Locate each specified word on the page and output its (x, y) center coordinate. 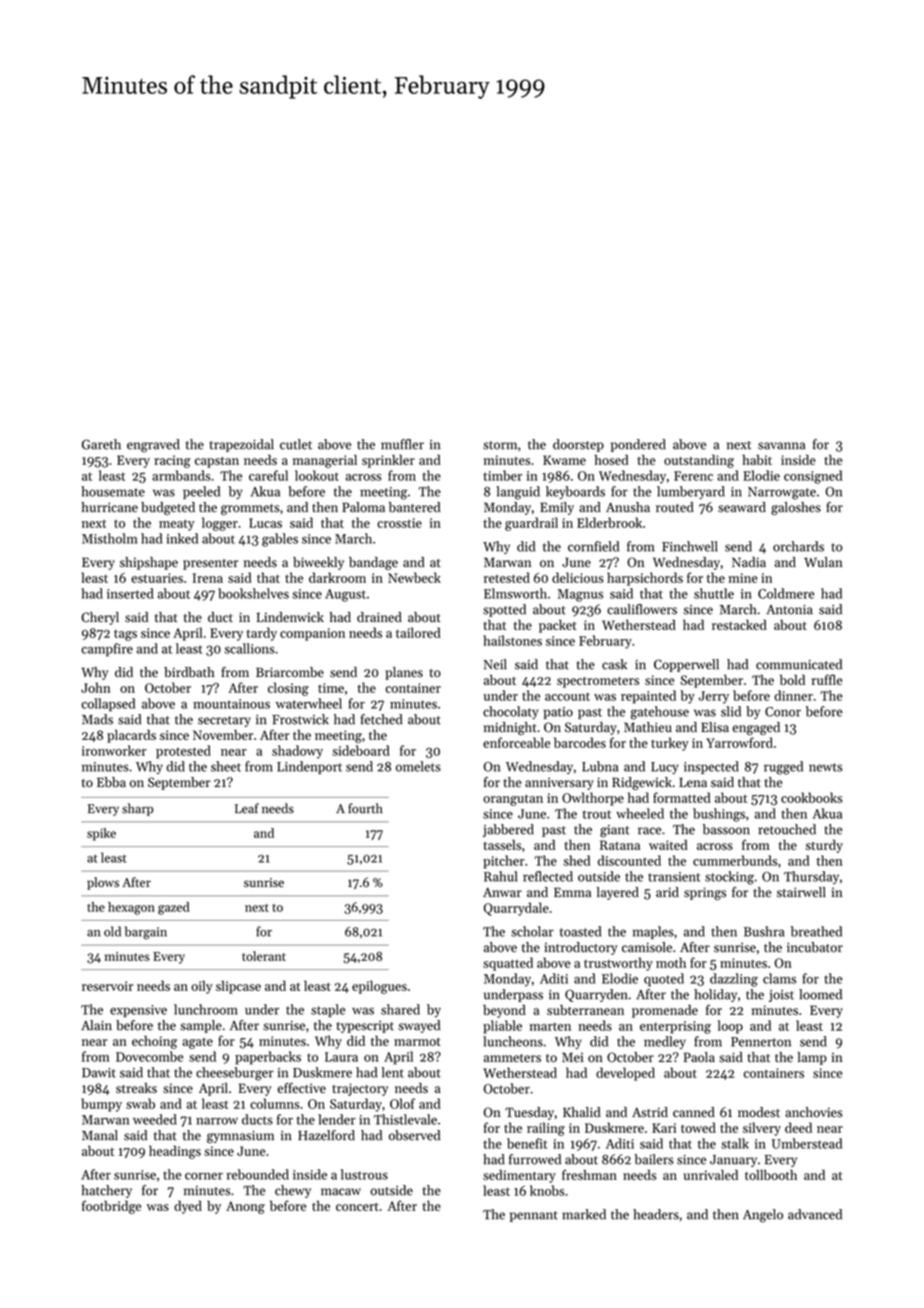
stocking (729, 878)
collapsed (108, 705)
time (331, 688)
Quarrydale (516, 909)
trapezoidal (242, 445)
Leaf (247, 808)
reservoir (107, 986)
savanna (781, 446)
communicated (799, 664)
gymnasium (240, 1137)
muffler (402, 444)
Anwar (502, 892)
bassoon (726, 829)
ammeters (512, 1058)
